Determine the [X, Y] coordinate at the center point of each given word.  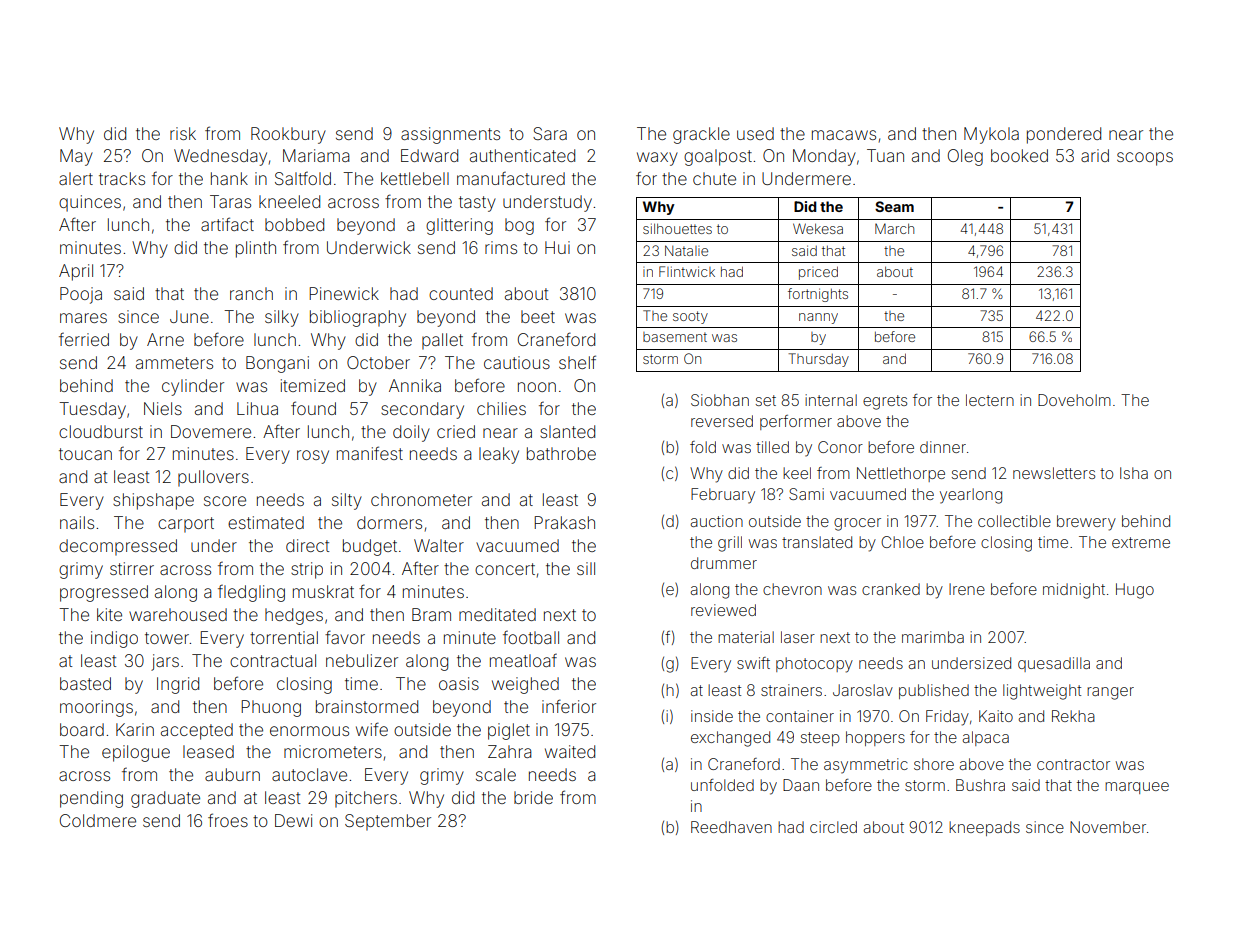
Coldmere [98, 820]
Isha [1134, 473]
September [388, 822]
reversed [722, 421]
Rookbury [288, 135]
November [1108, 827]
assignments [450, 135]
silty [347, 501]
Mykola [991, 135]
